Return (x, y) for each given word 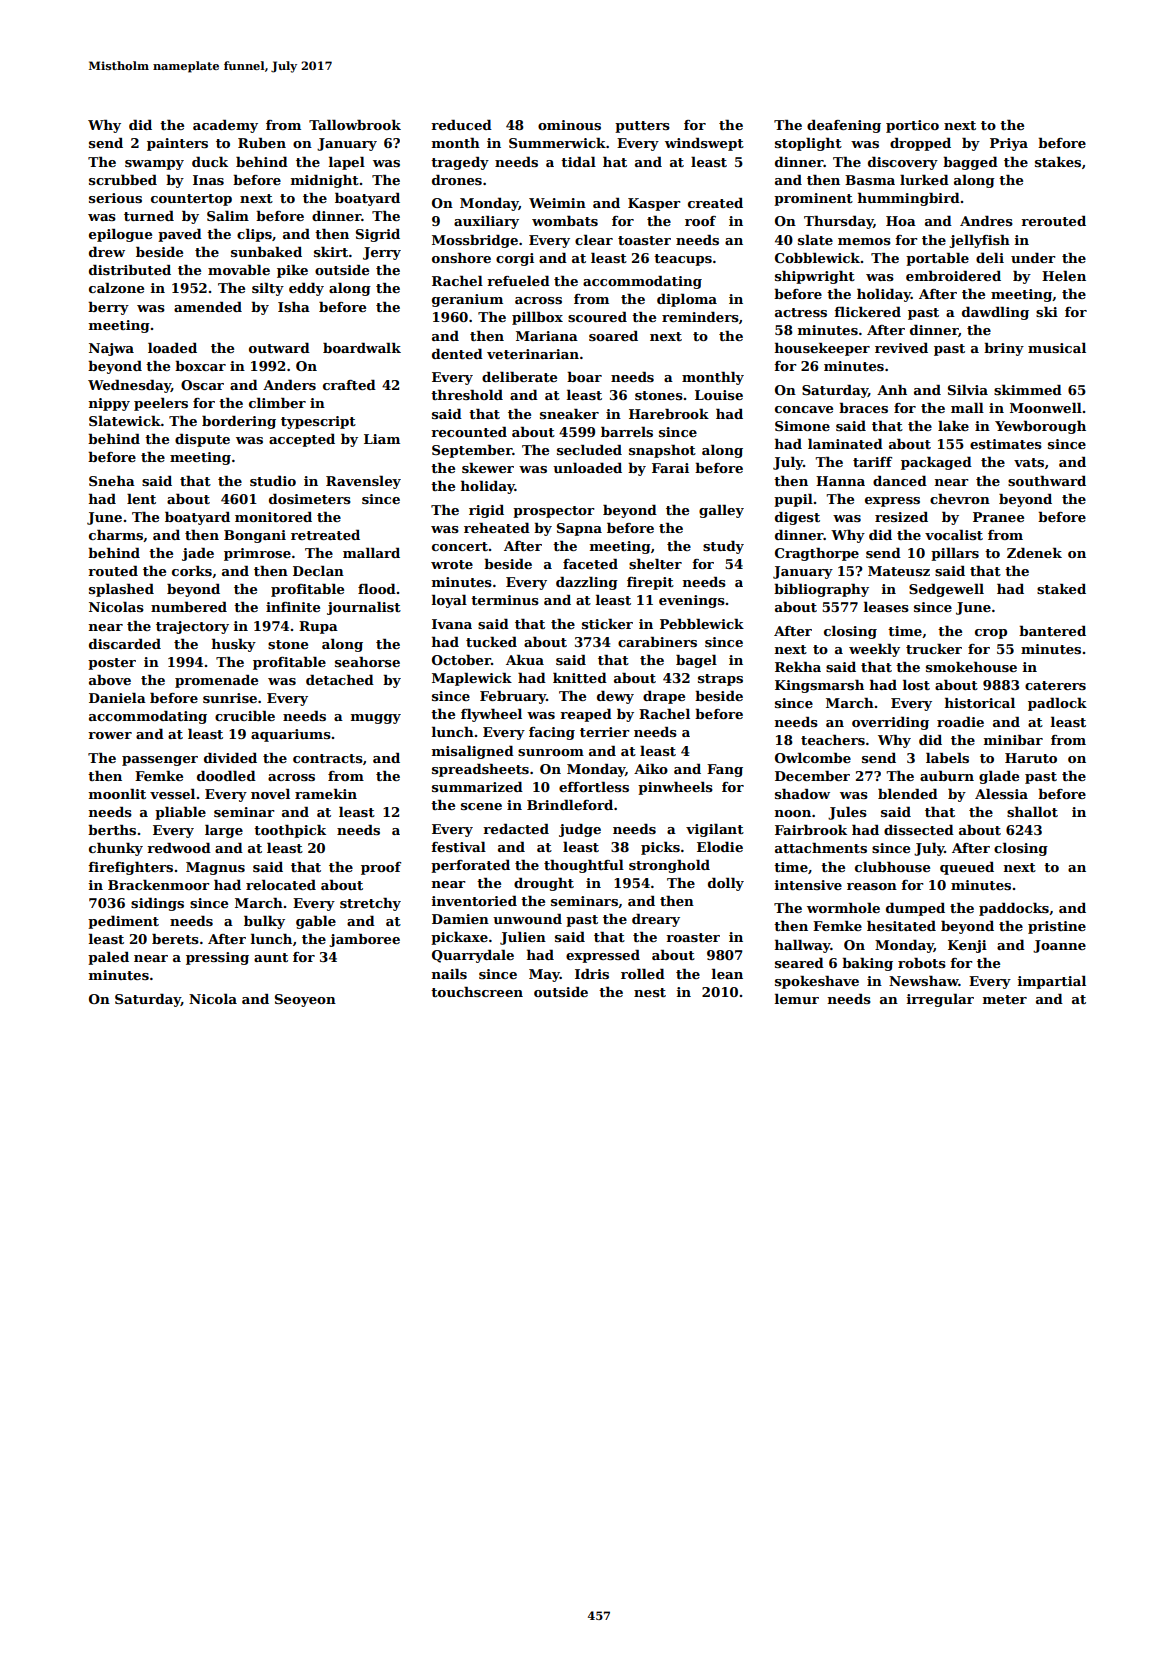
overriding (890, 723)
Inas (208, 180)
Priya (1009, 144)
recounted (469, 432)
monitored (273, 517)
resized (901, 517)
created (715, 203)
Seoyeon (305, 1000)
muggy (376, 719)
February (513, 697)
